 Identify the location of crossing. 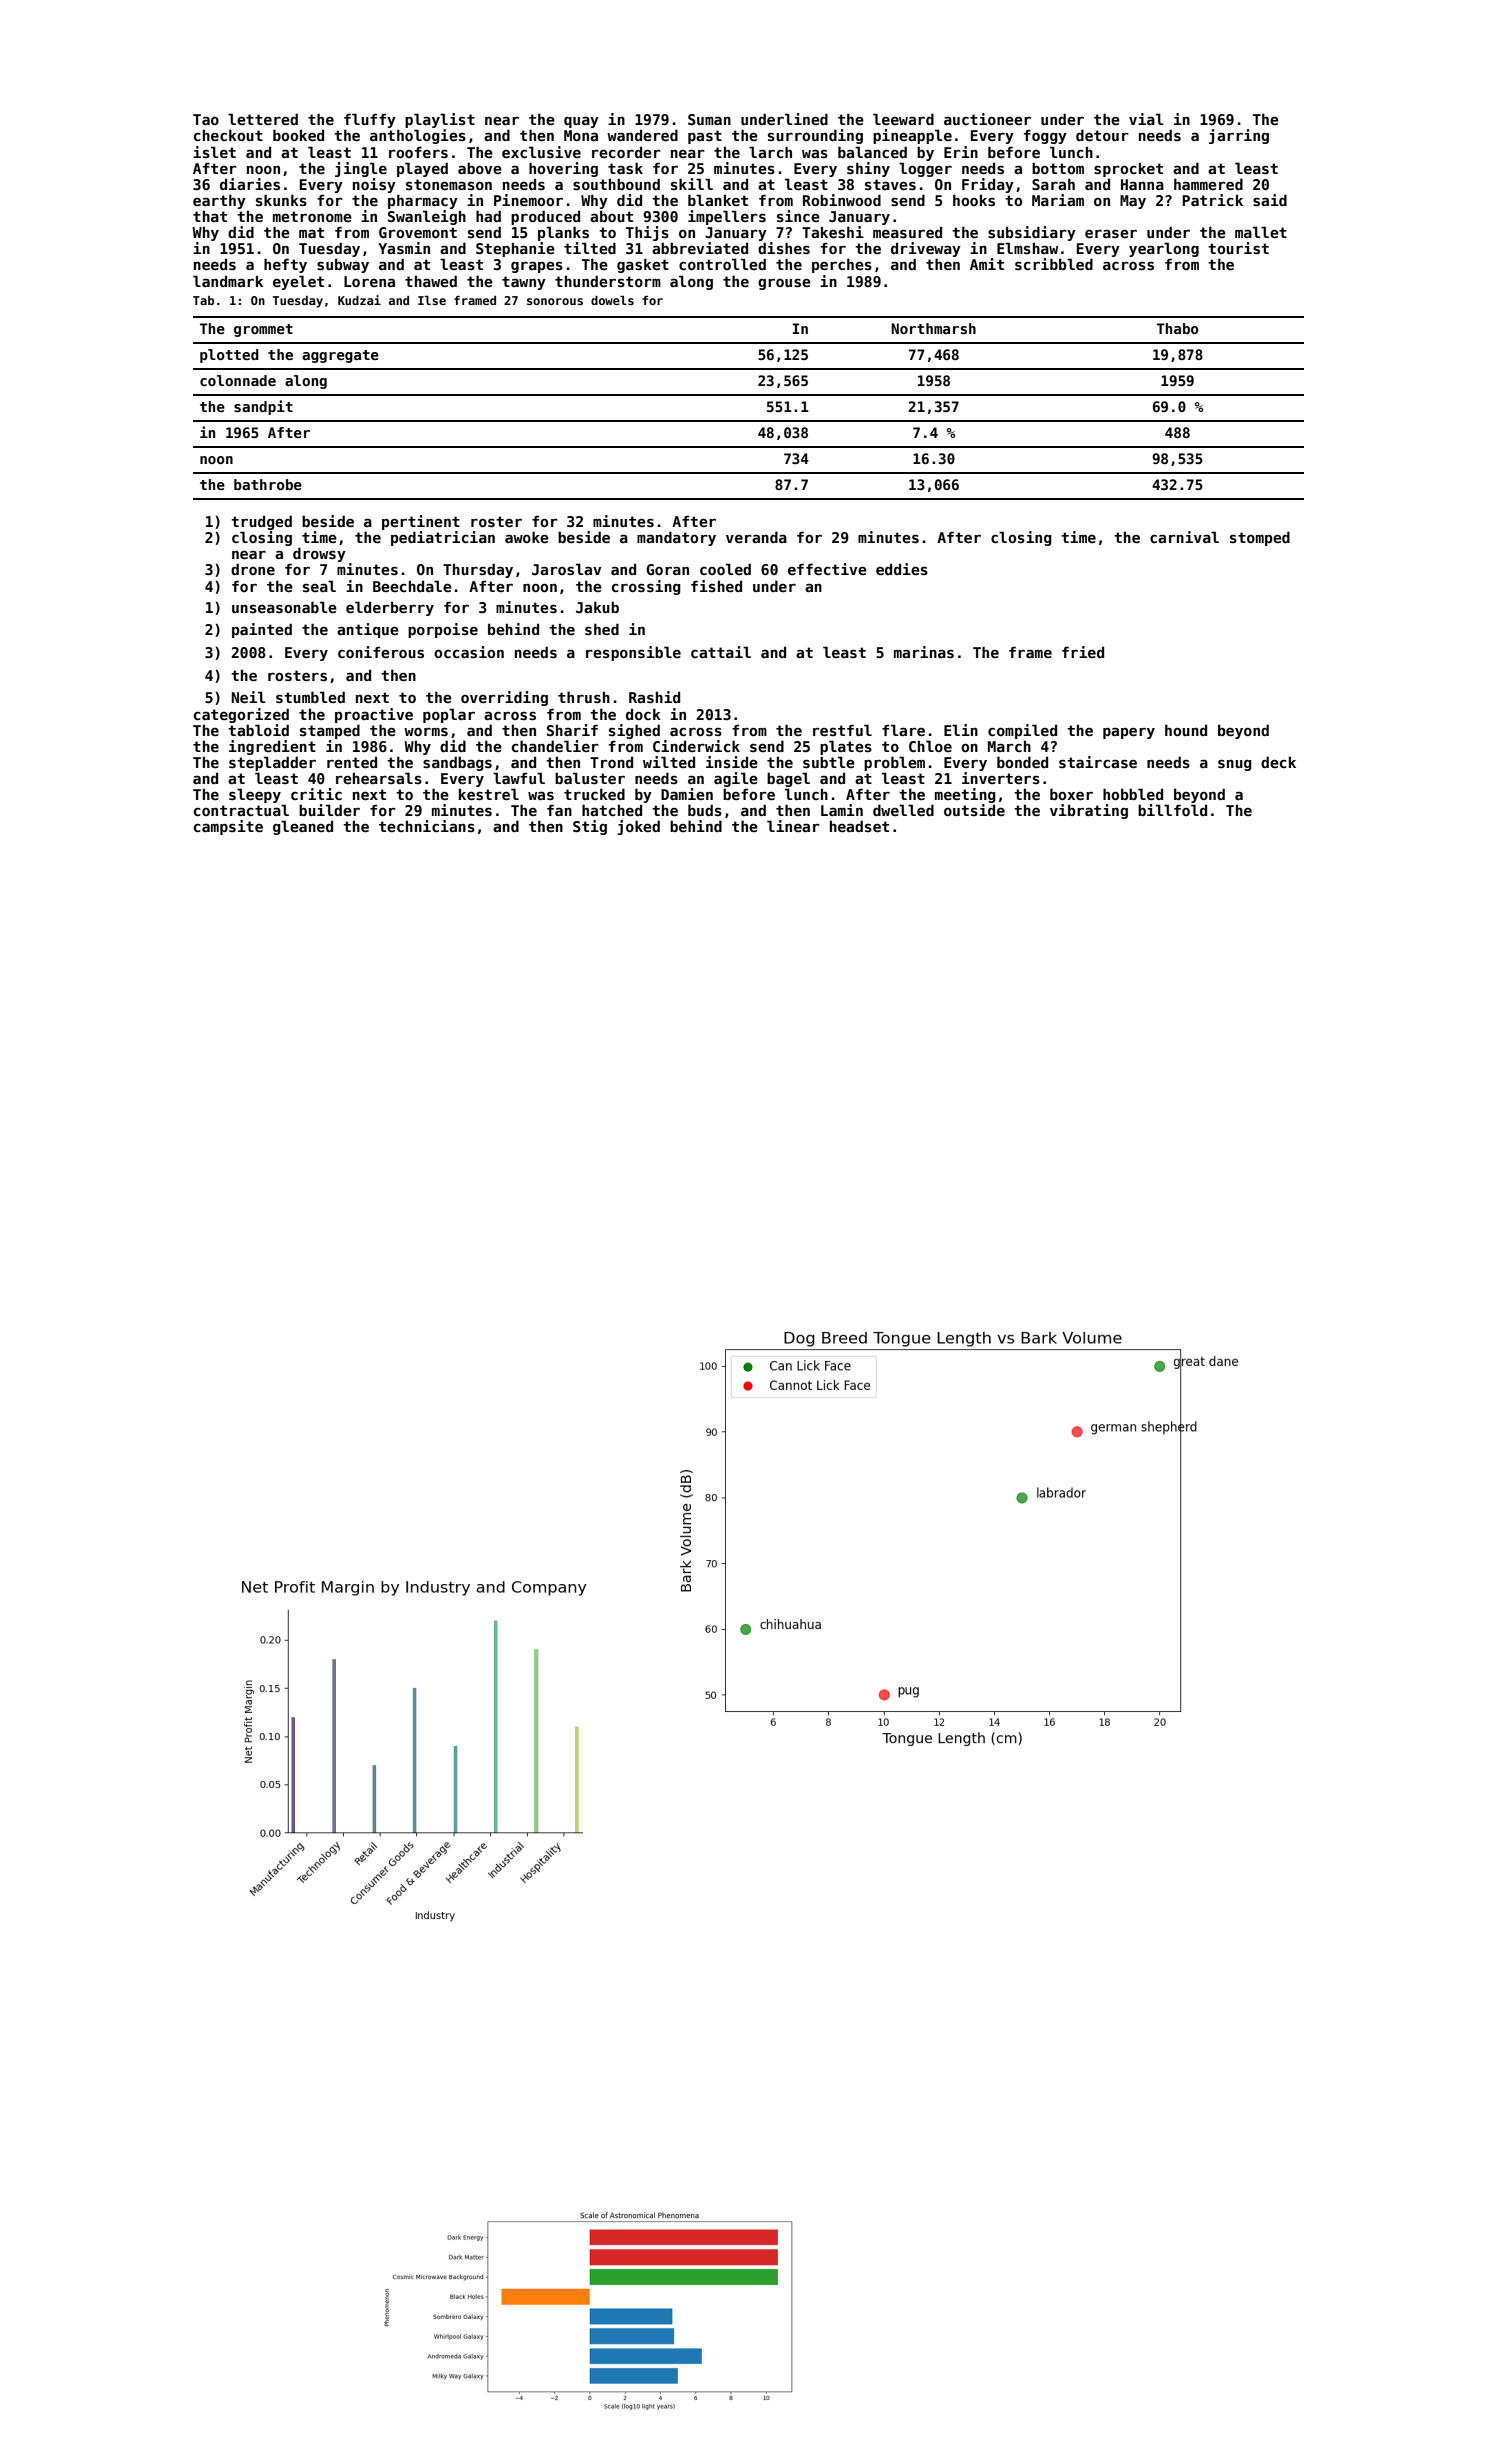
(646, 587).
